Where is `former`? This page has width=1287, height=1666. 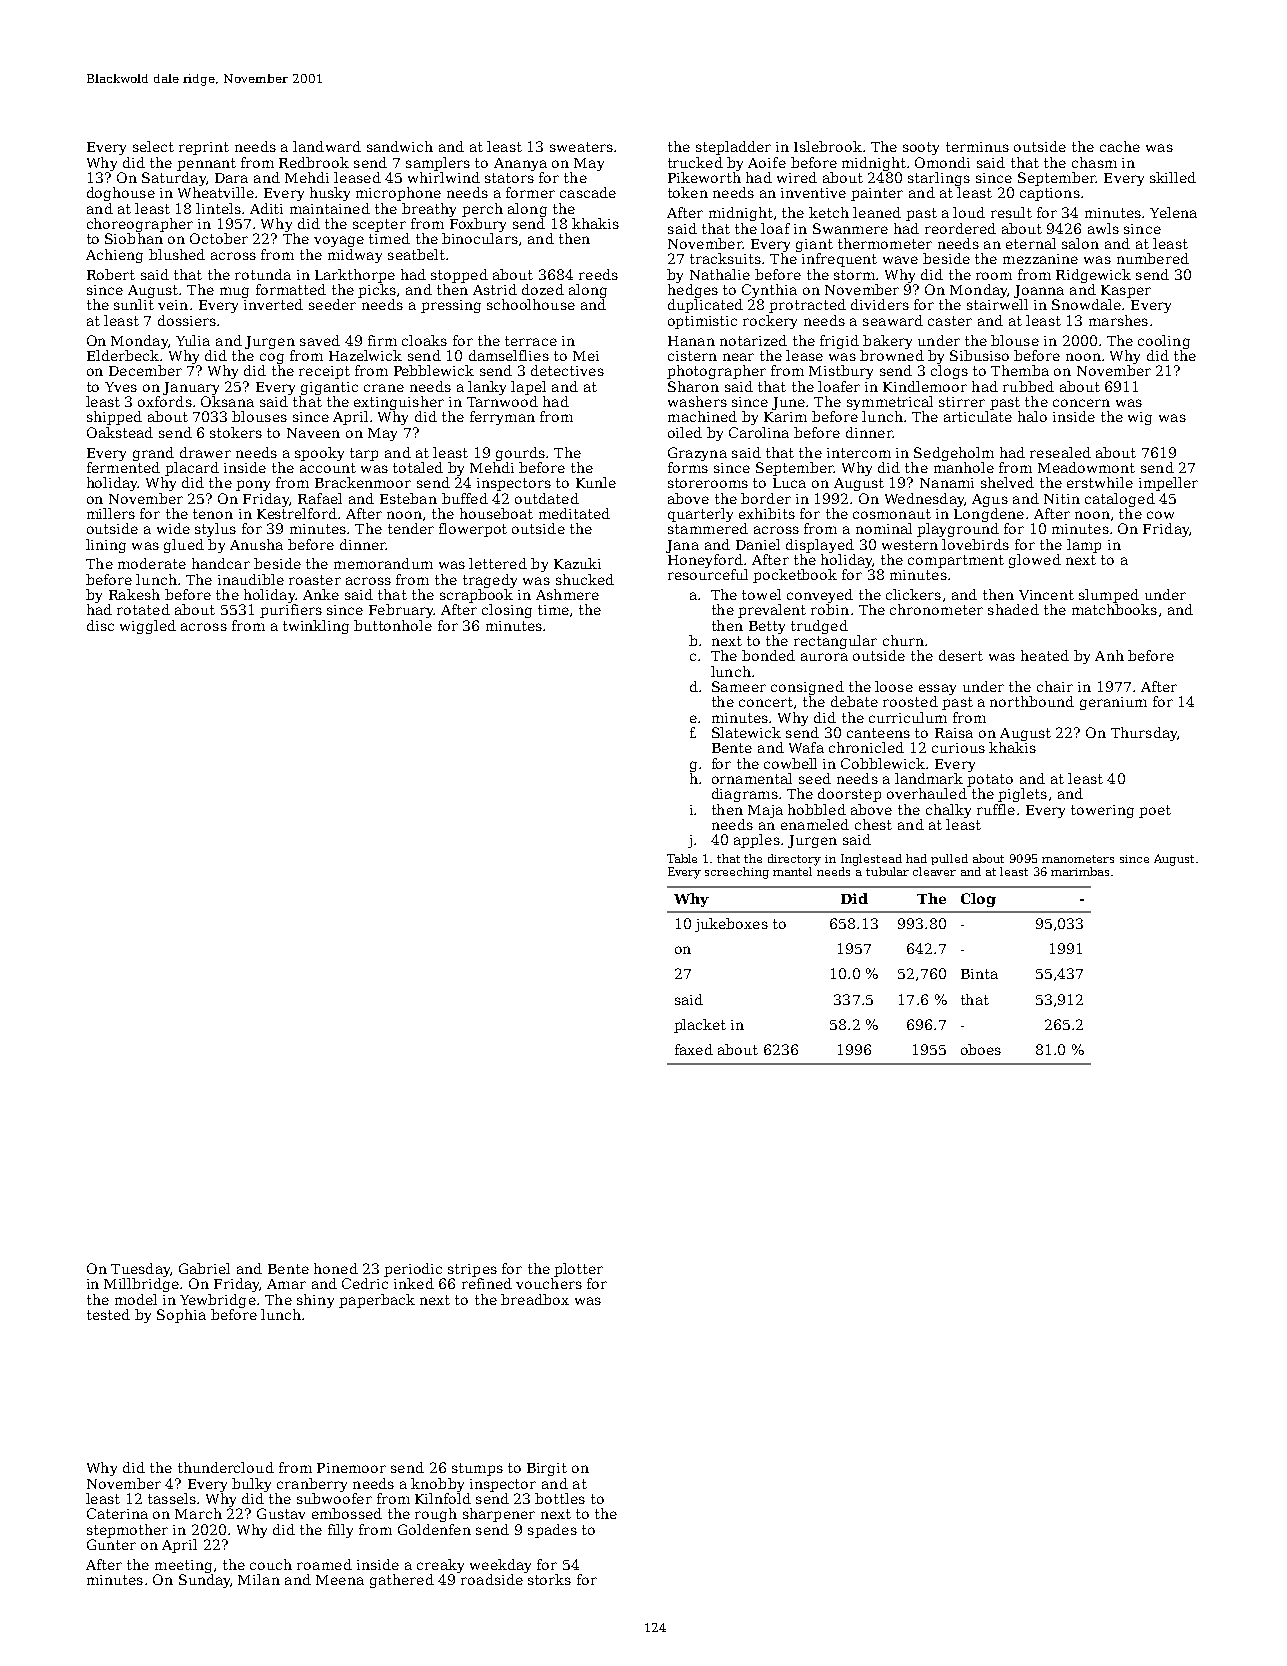
former is located at coordinates (530, 192).
